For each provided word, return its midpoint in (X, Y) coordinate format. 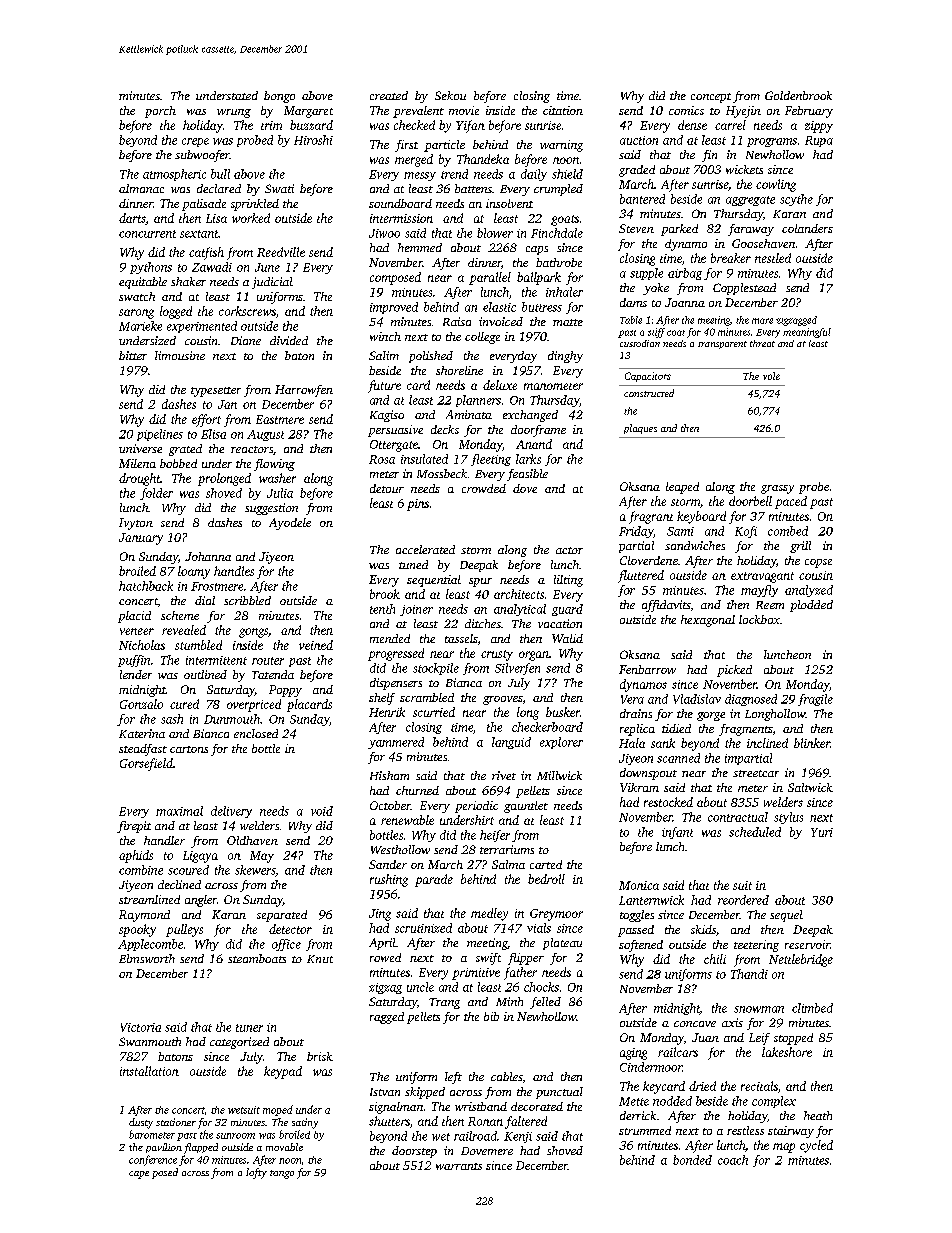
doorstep (414, 1152)
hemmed (420, 247)
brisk (320, 1056)
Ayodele (290, 524)
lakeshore (787, 1052)
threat (762, 343)
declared (219, 188)
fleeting (491, 460)
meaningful (807, 333)
